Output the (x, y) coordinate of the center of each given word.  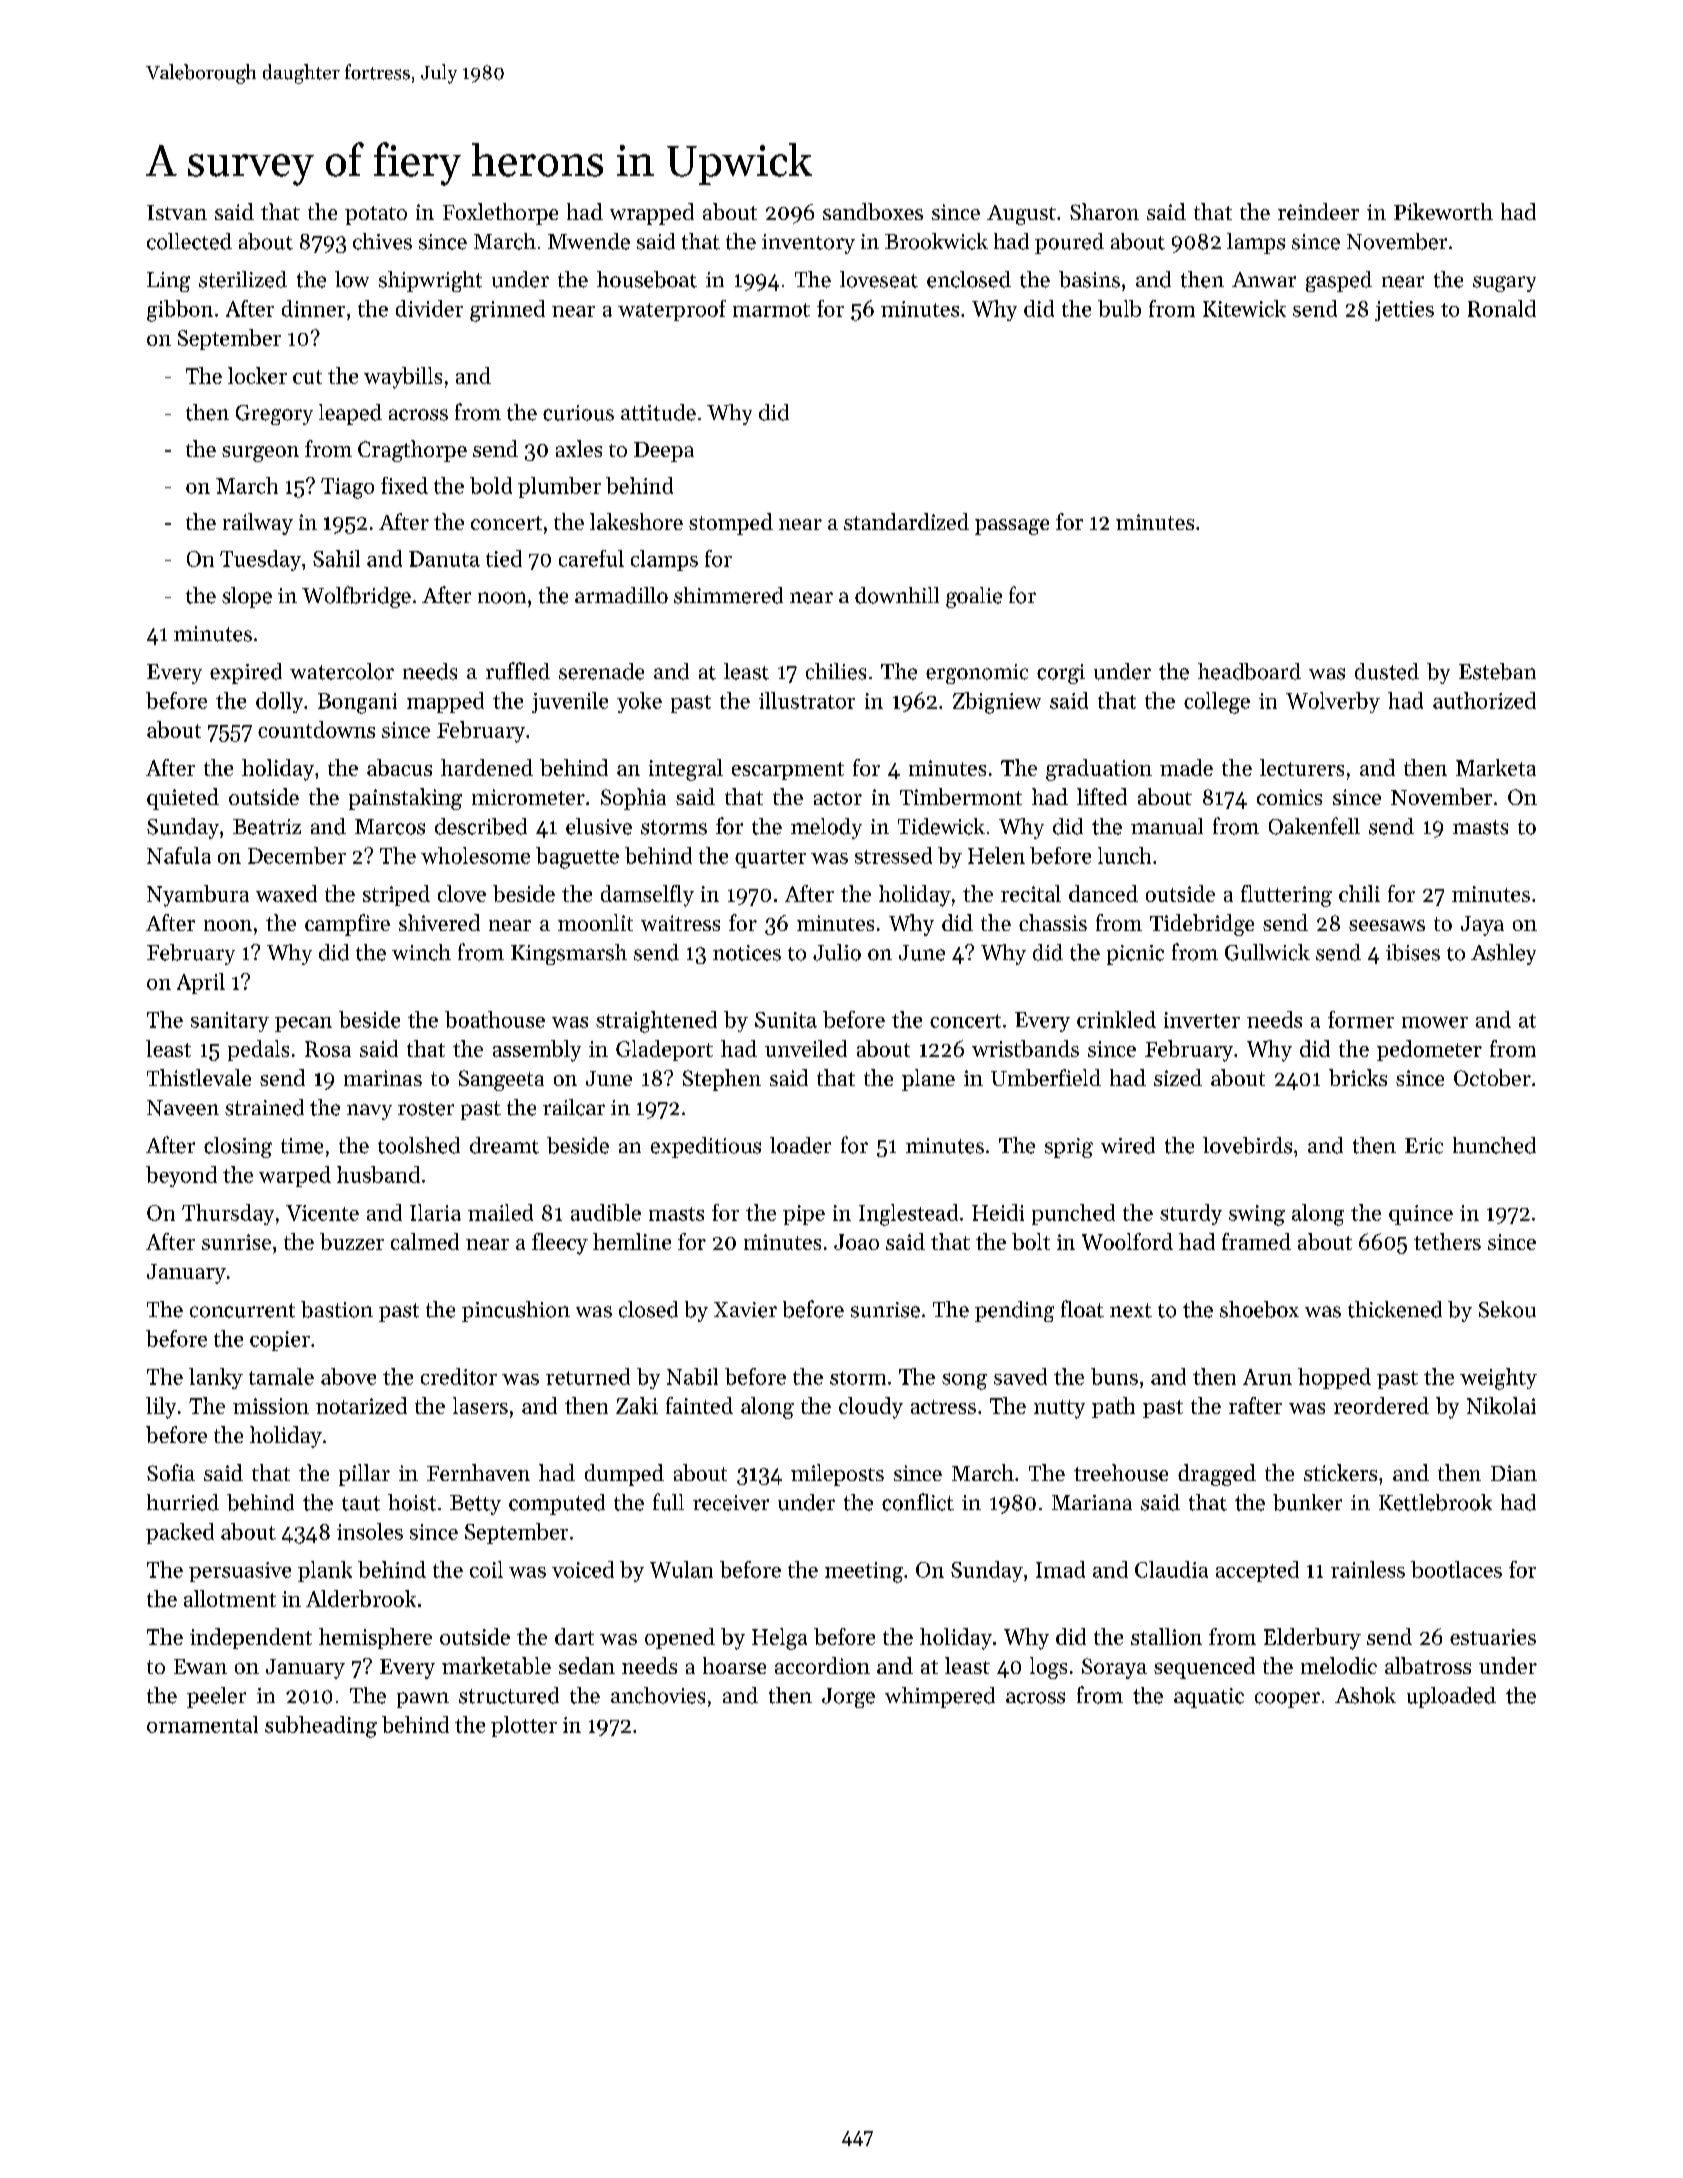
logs (1048, 1668)
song (964, 1381)
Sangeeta (501, 1080)
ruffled (518, 671)
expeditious (706, 1147)
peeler (216, 1697)
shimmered (728, 595)
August (1021, 215)
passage (1012, 527)
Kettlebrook (1435, 1502)
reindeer (1318, 211)
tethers (1447, 1241)
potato (376, 215)
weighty (1498, 1379)
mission (271, 1406)
